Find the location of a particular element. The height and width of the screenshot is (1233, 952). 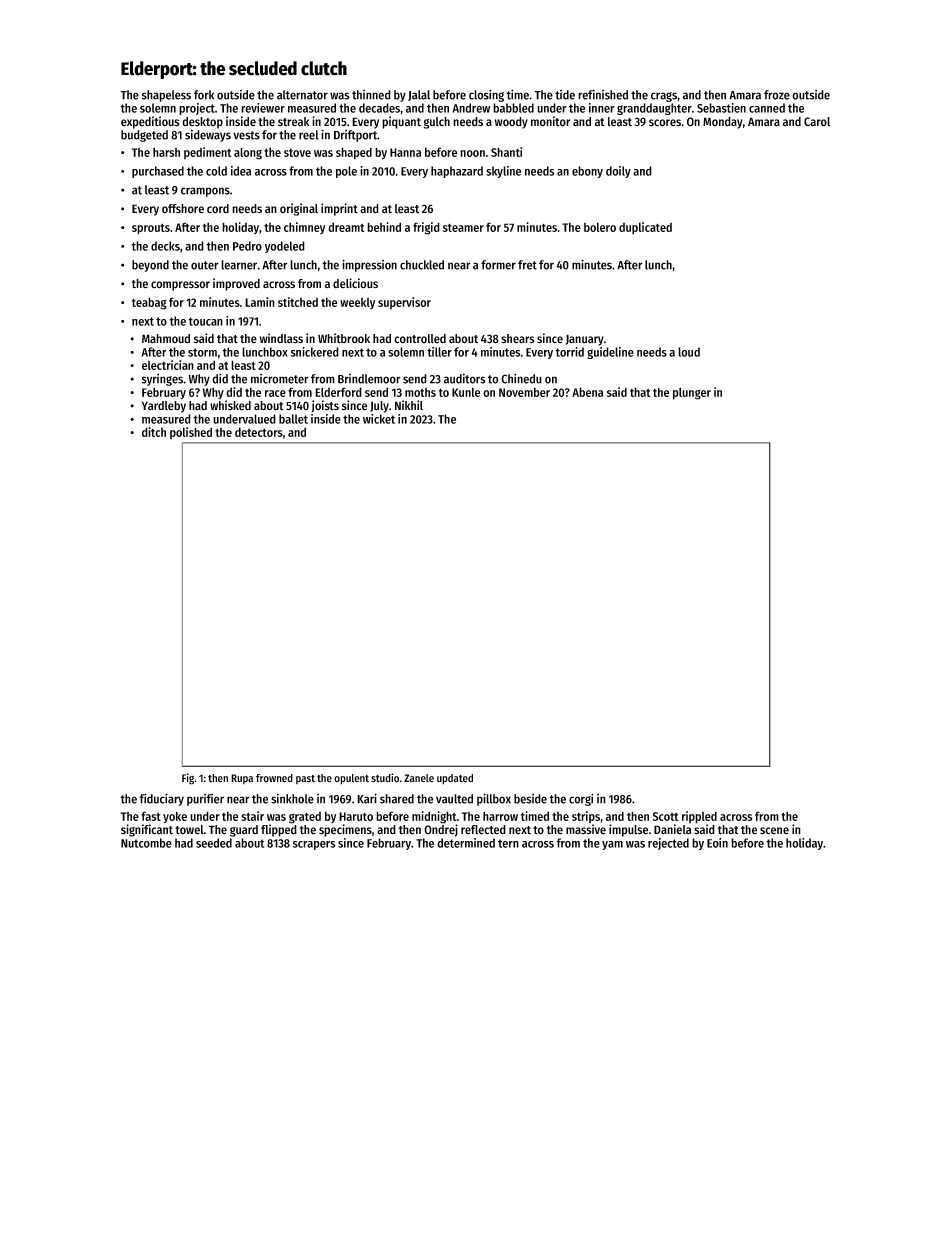

wicket is located at coordinates (379, 419).
